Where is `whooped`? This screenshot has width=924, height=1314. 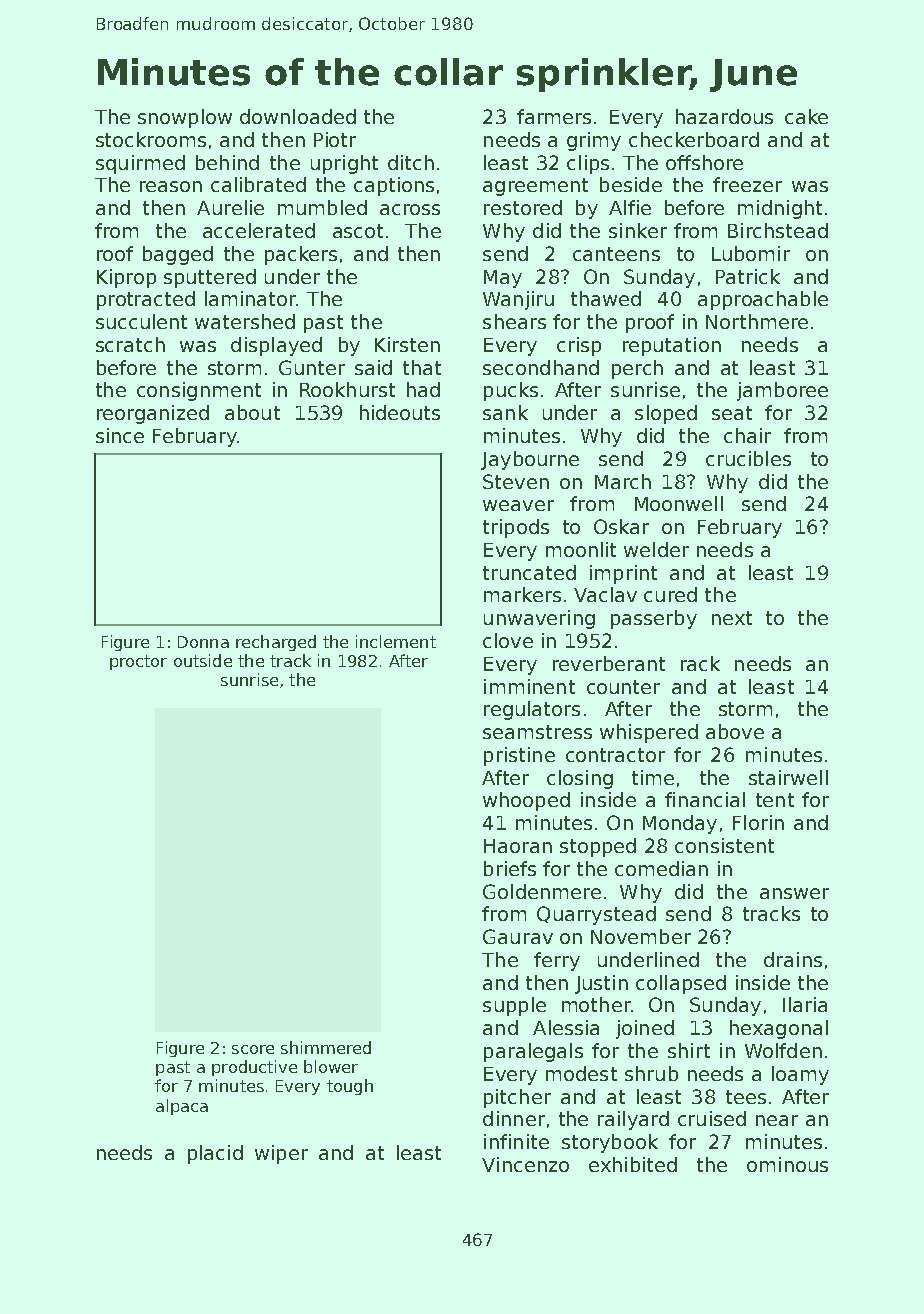
whooped is located at coordinates (526, 801).
